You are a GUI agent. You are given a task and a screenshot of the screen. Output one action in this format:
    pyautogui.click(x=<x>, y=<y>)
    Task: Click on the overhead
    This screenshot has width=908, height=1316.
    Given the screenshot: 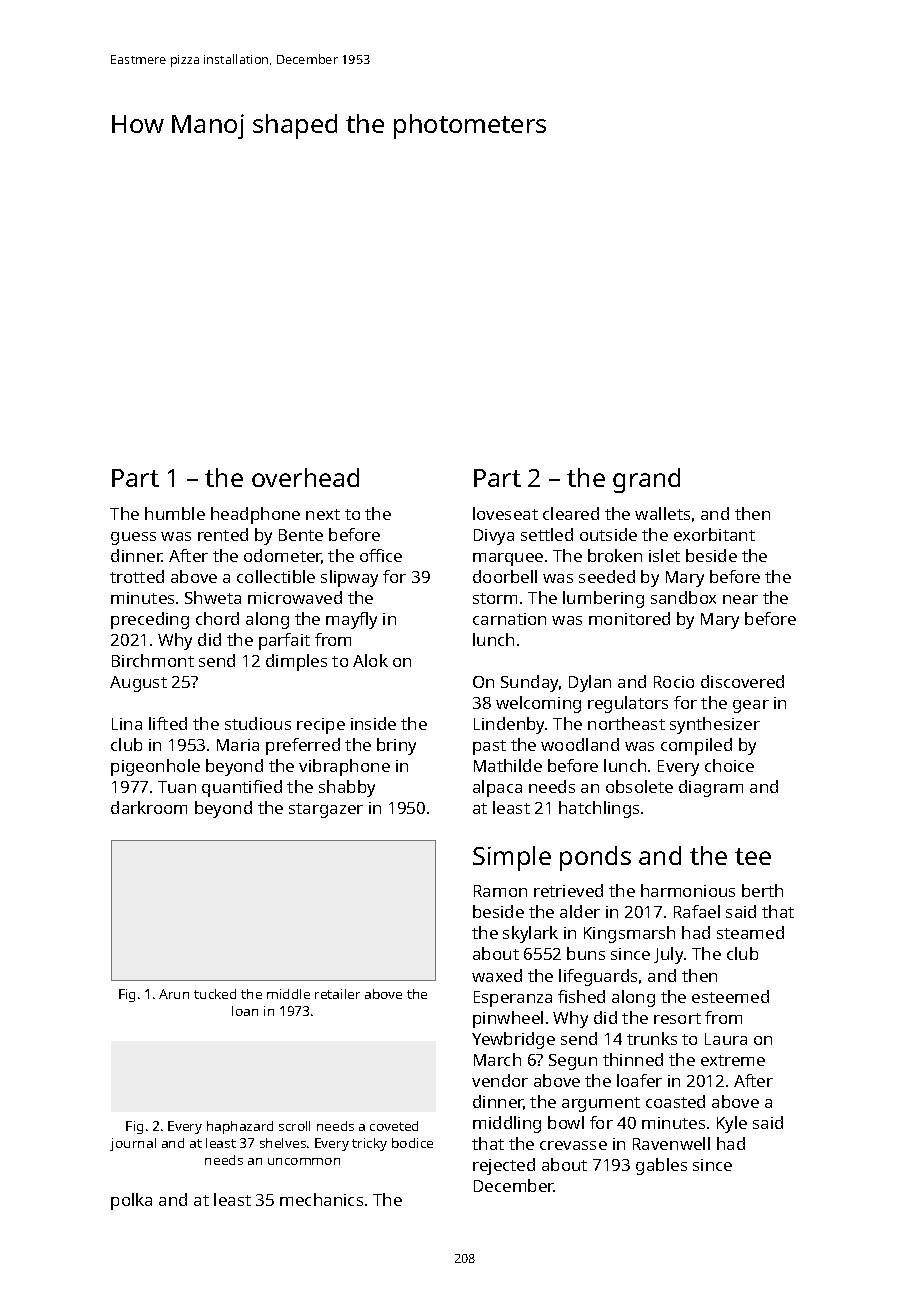 What is the action you would take?
    pyautogui.click(x=305, y=477)
